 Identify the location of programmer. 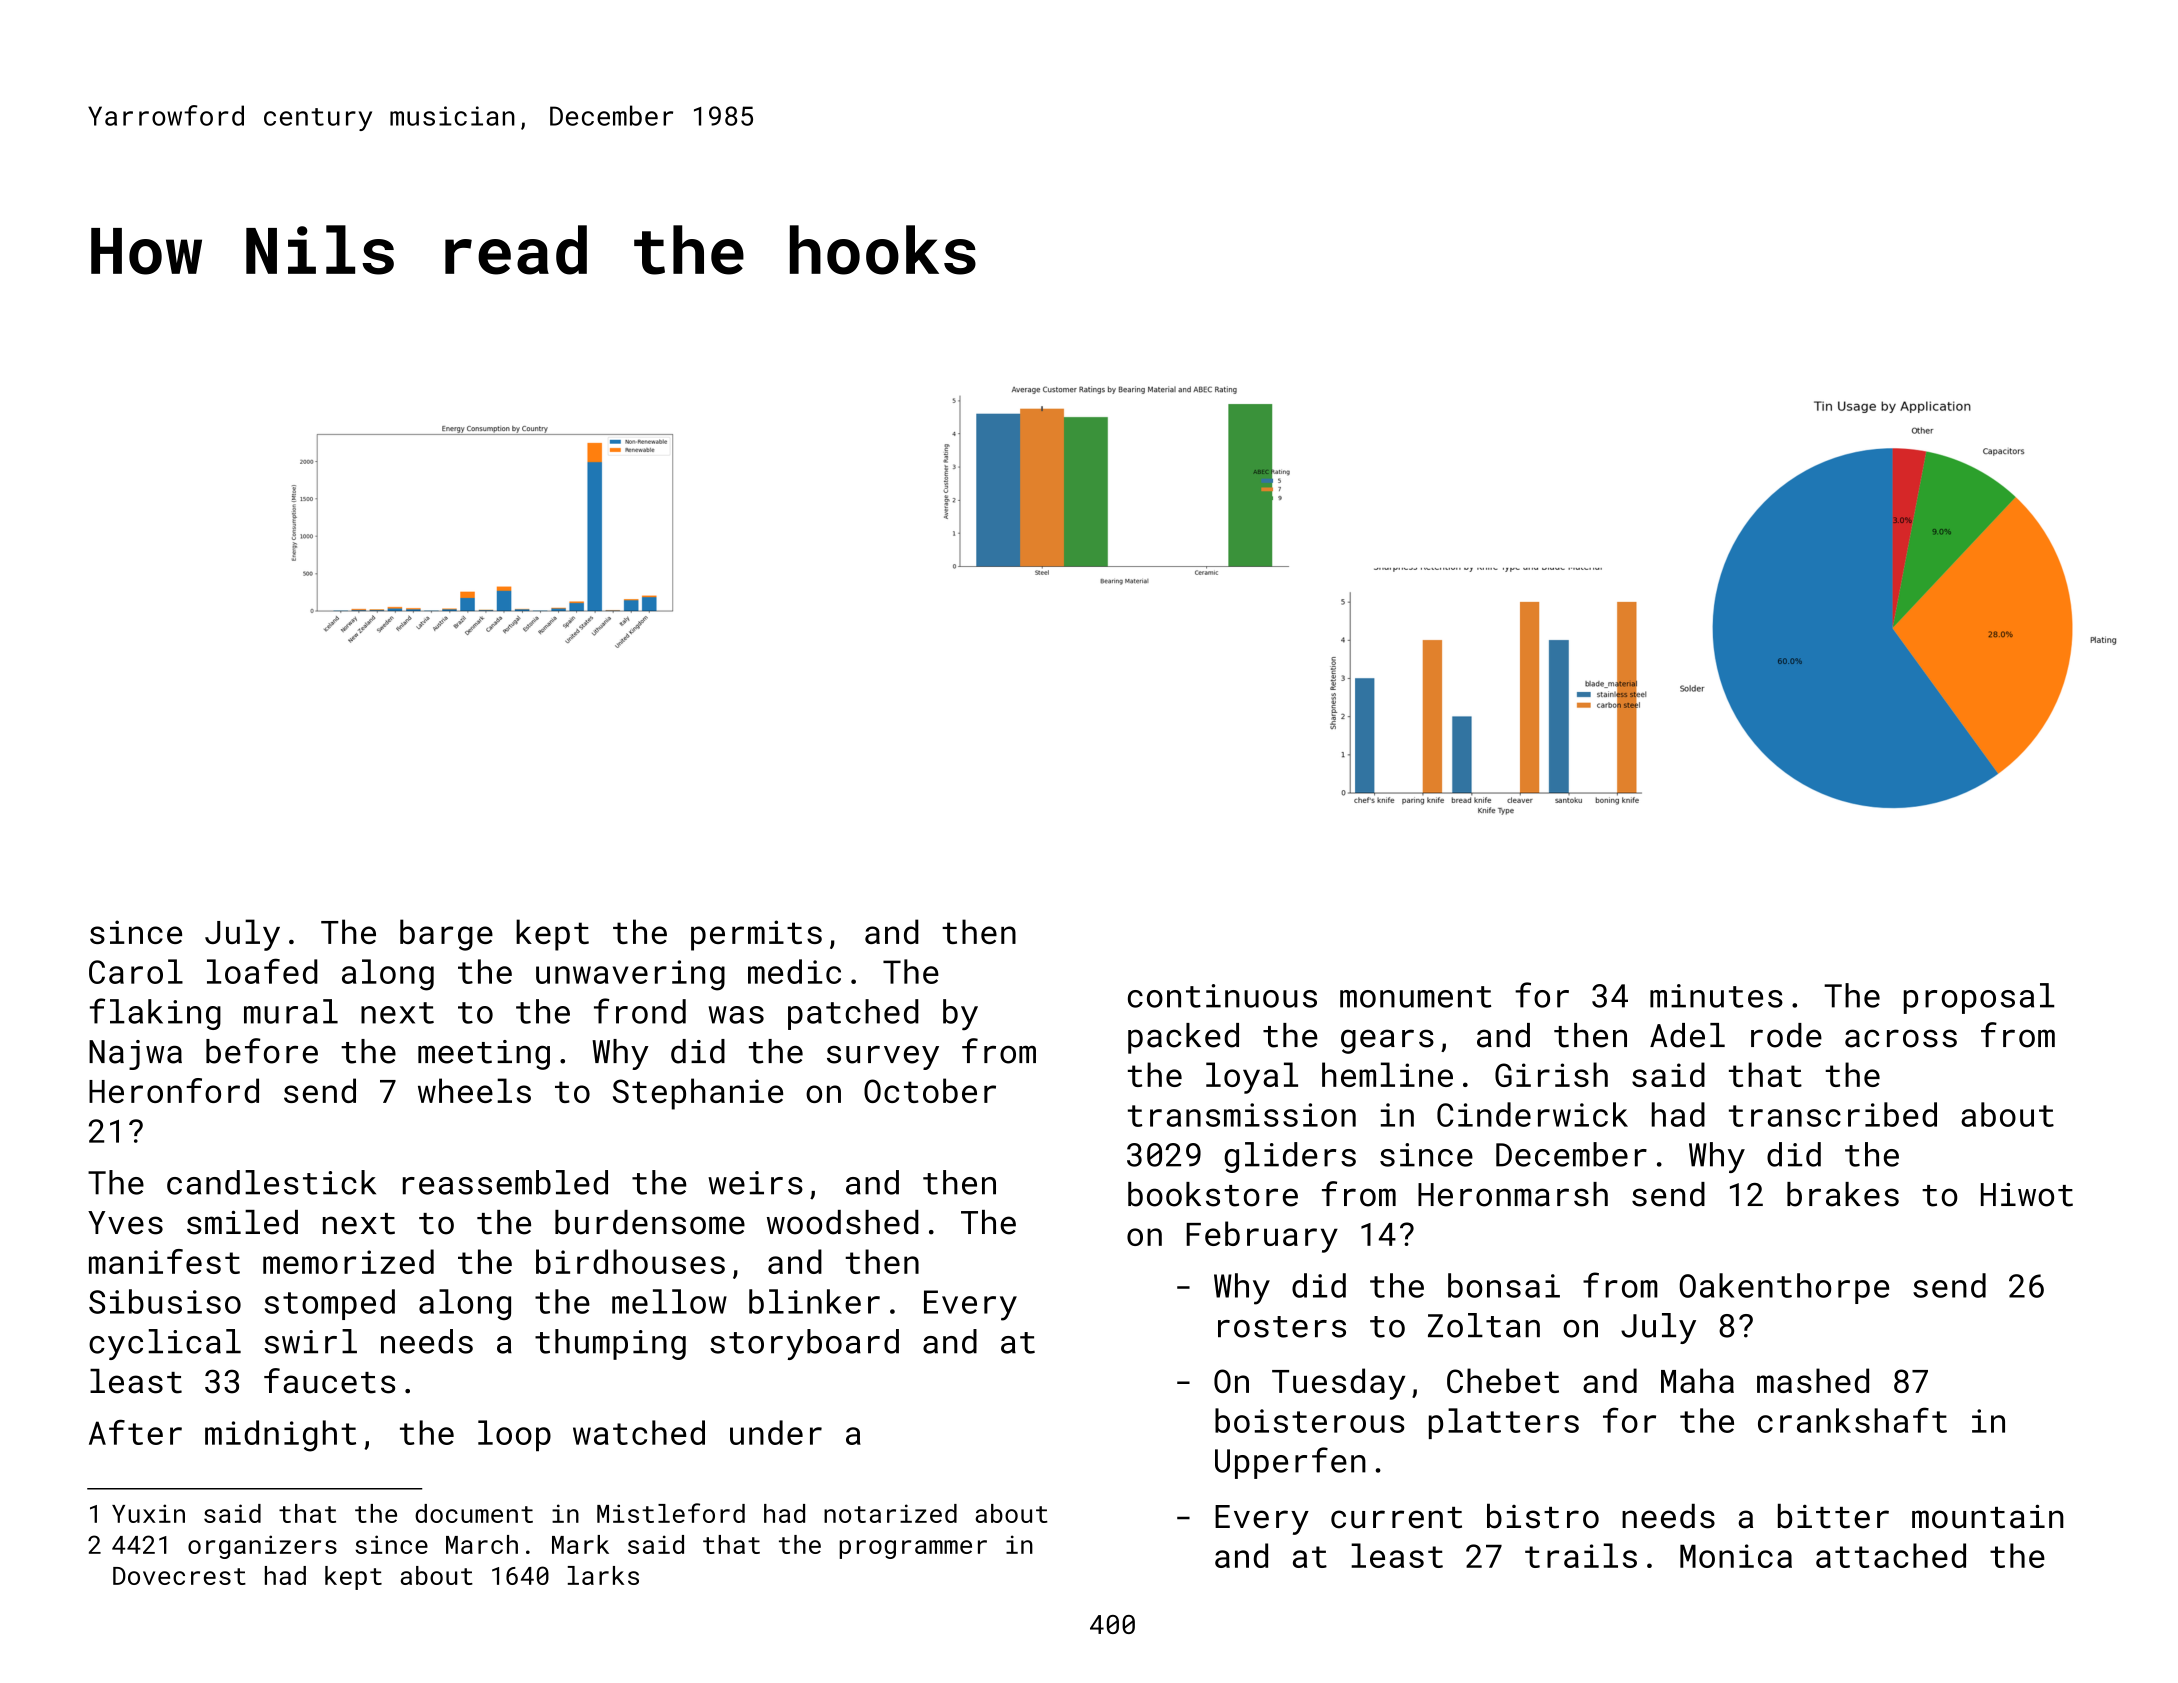
(913, 1549).
